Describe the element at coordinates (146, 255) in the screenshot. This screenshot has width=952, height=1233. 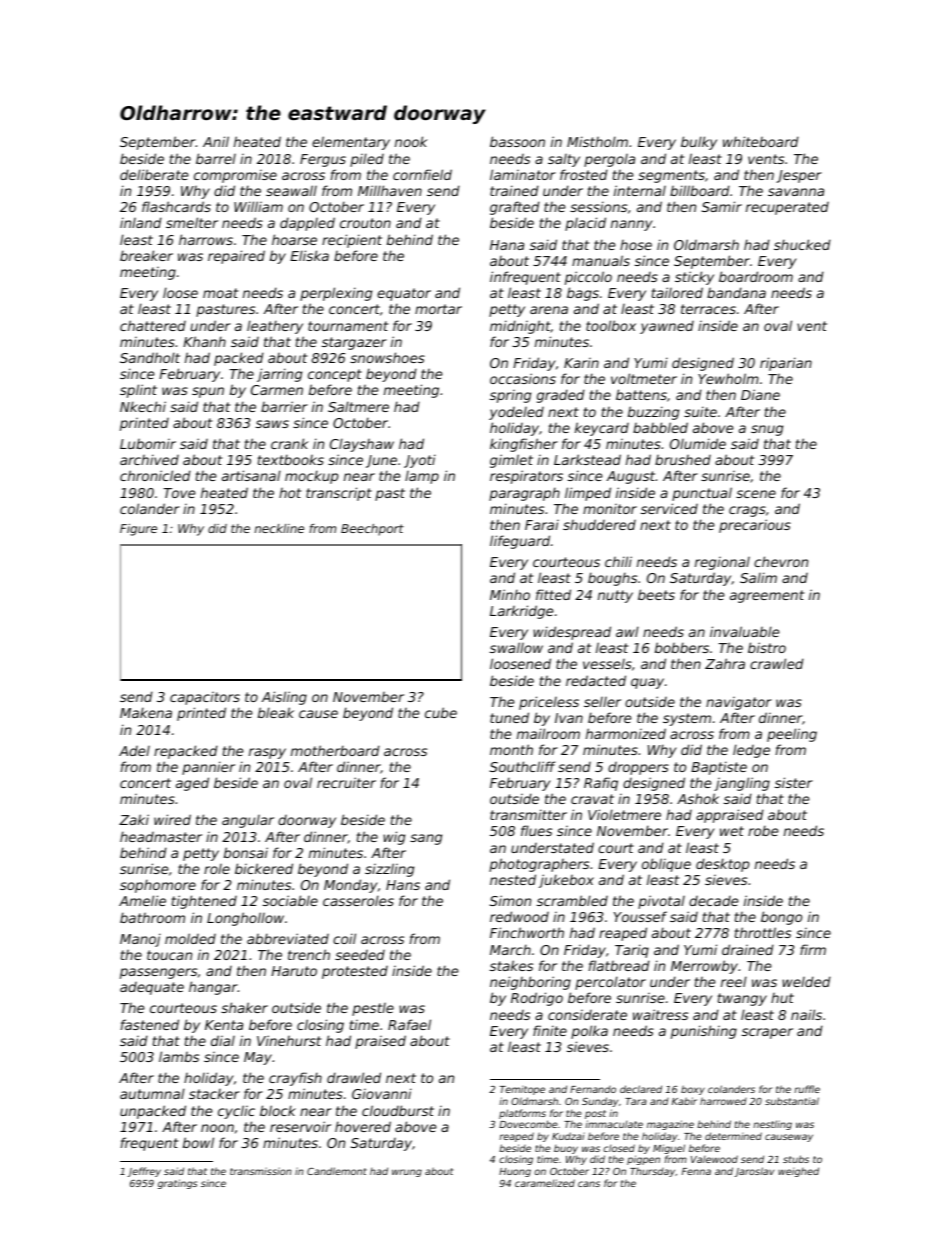
I see `breaker` at that location.
